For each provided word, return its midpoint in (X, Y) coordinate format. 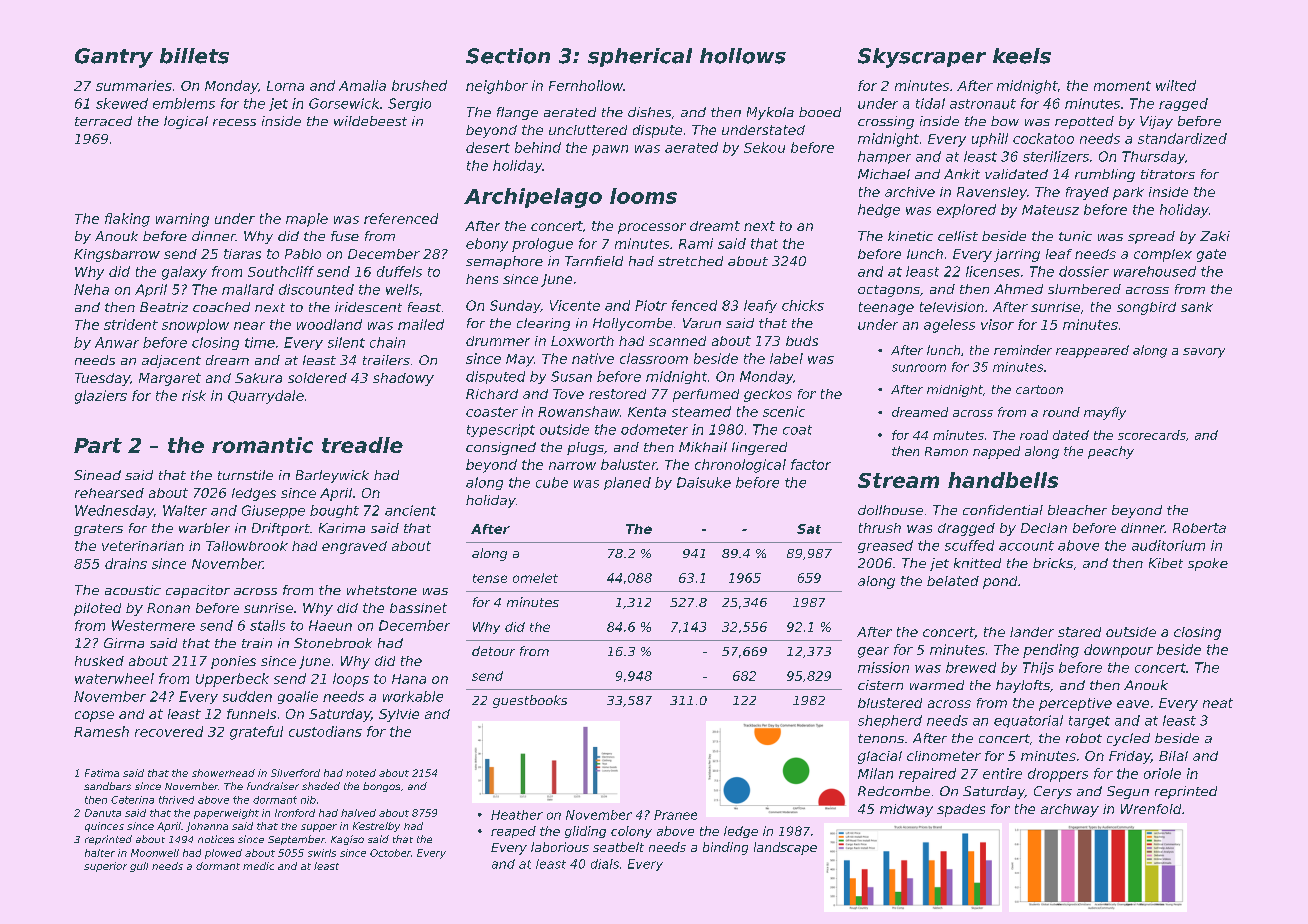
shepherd (890, 721)
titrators (1168, 174)
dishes (649, 112)
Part (98, 445)
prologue (542, 245)
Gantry (114, 58)
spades (961, 810)
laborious (560, 847)
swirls (322, 853)
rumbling (1105, 175)
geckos (768, 395)
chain (387, 342)
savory (1204, 353)
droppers (1058, 775)
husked (99, 661)
